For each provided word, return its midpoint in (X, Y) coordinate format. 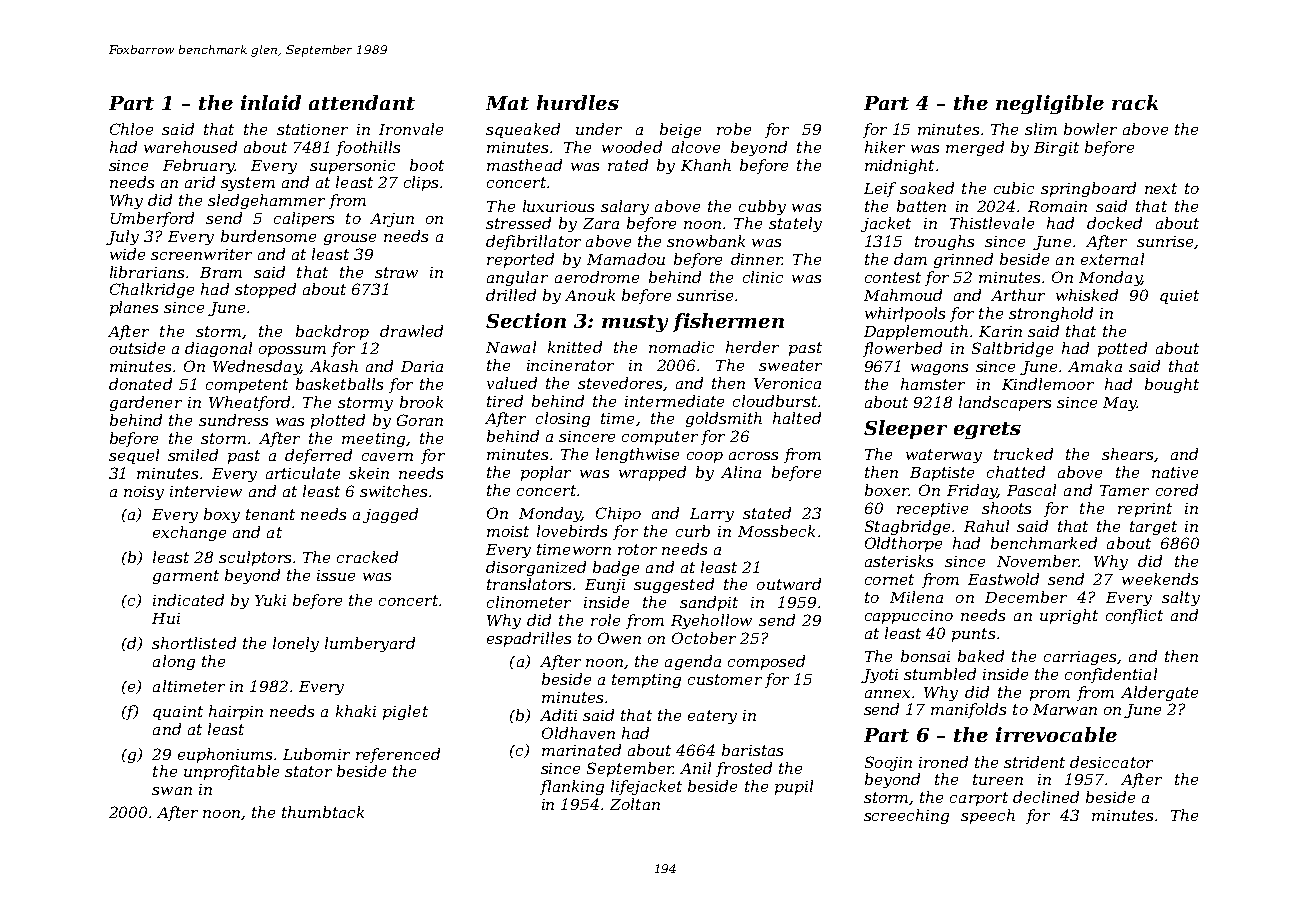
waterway (944, 456)
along (174, 662)
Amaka (1095, 366)
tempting (646, 681)
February (199, 166)
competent (247, 386)
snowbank (706, 241)
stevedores (620, 383)
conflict (1134, 616)
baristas (752, 750)
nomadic (681, 347)
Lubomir (316, 754)
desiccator (1111, 762)
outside (137, 348)
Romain (1057, 206)
